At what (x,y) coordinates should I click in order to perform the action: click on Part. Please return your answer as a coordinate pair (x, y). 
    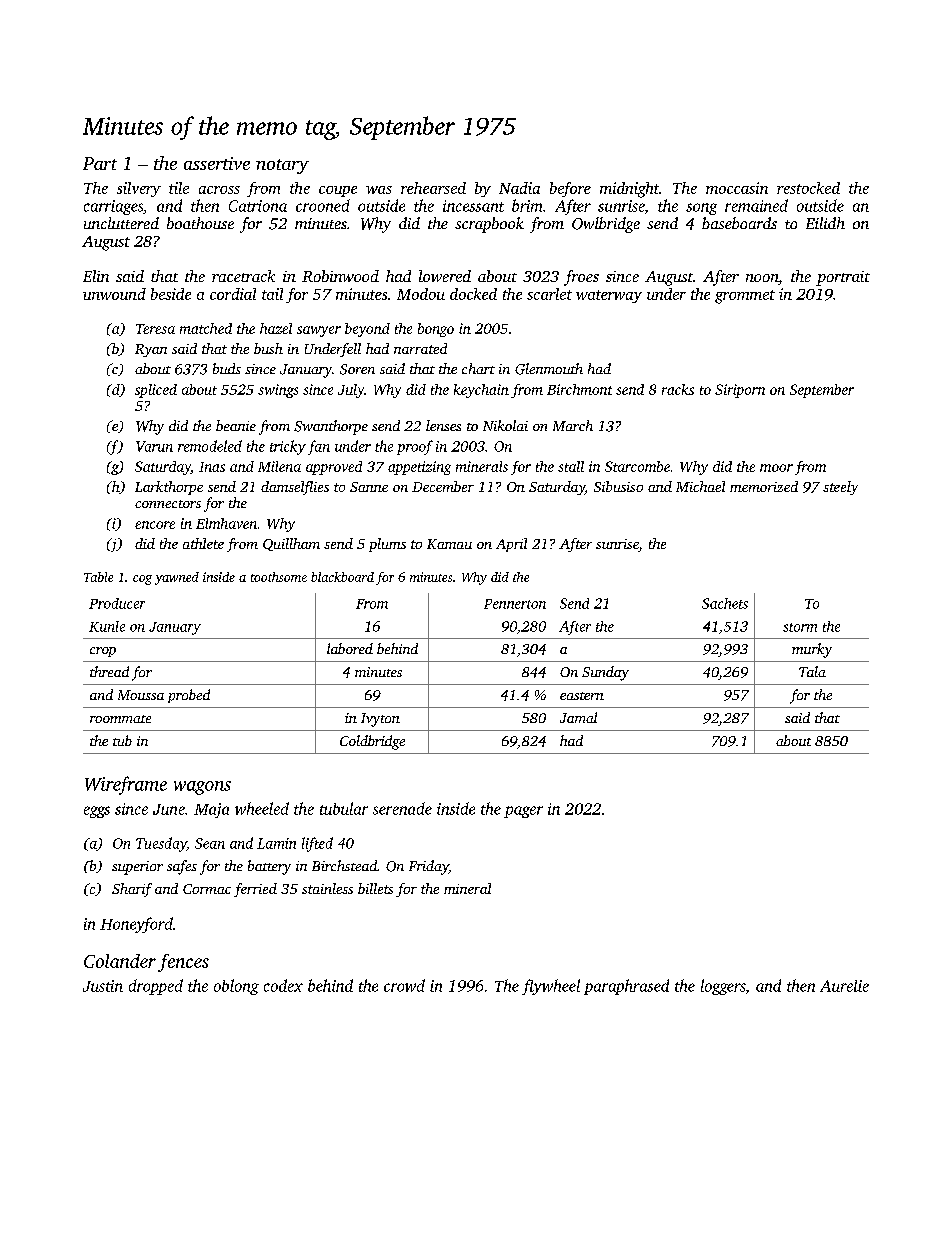
    Looking at the image, I should click on (100, 163).
